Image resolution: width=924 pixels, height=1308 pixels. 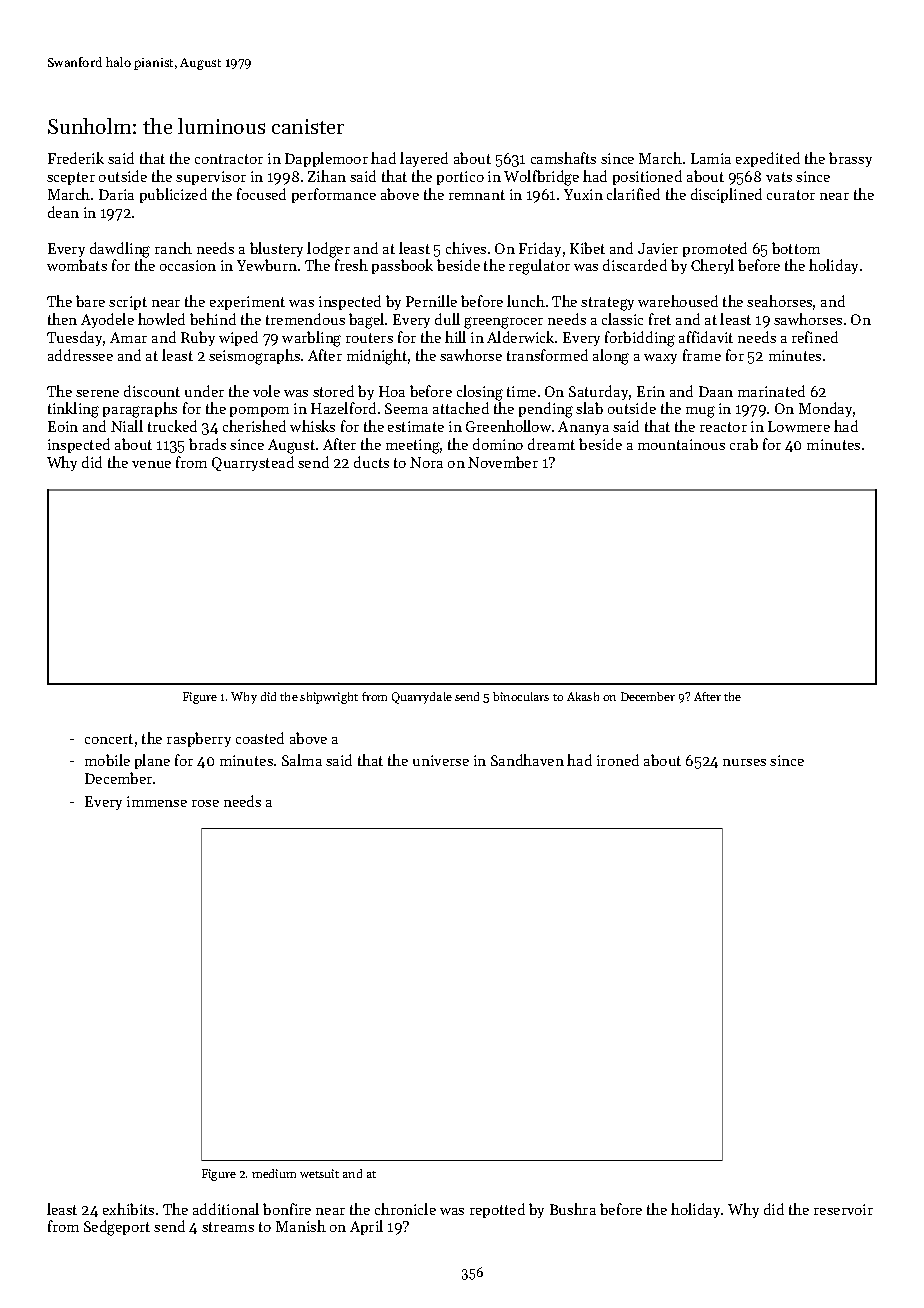 What do you see at coordinates (768, 159) in the image?
I see `expedited` at bounding box center [768, 159].
